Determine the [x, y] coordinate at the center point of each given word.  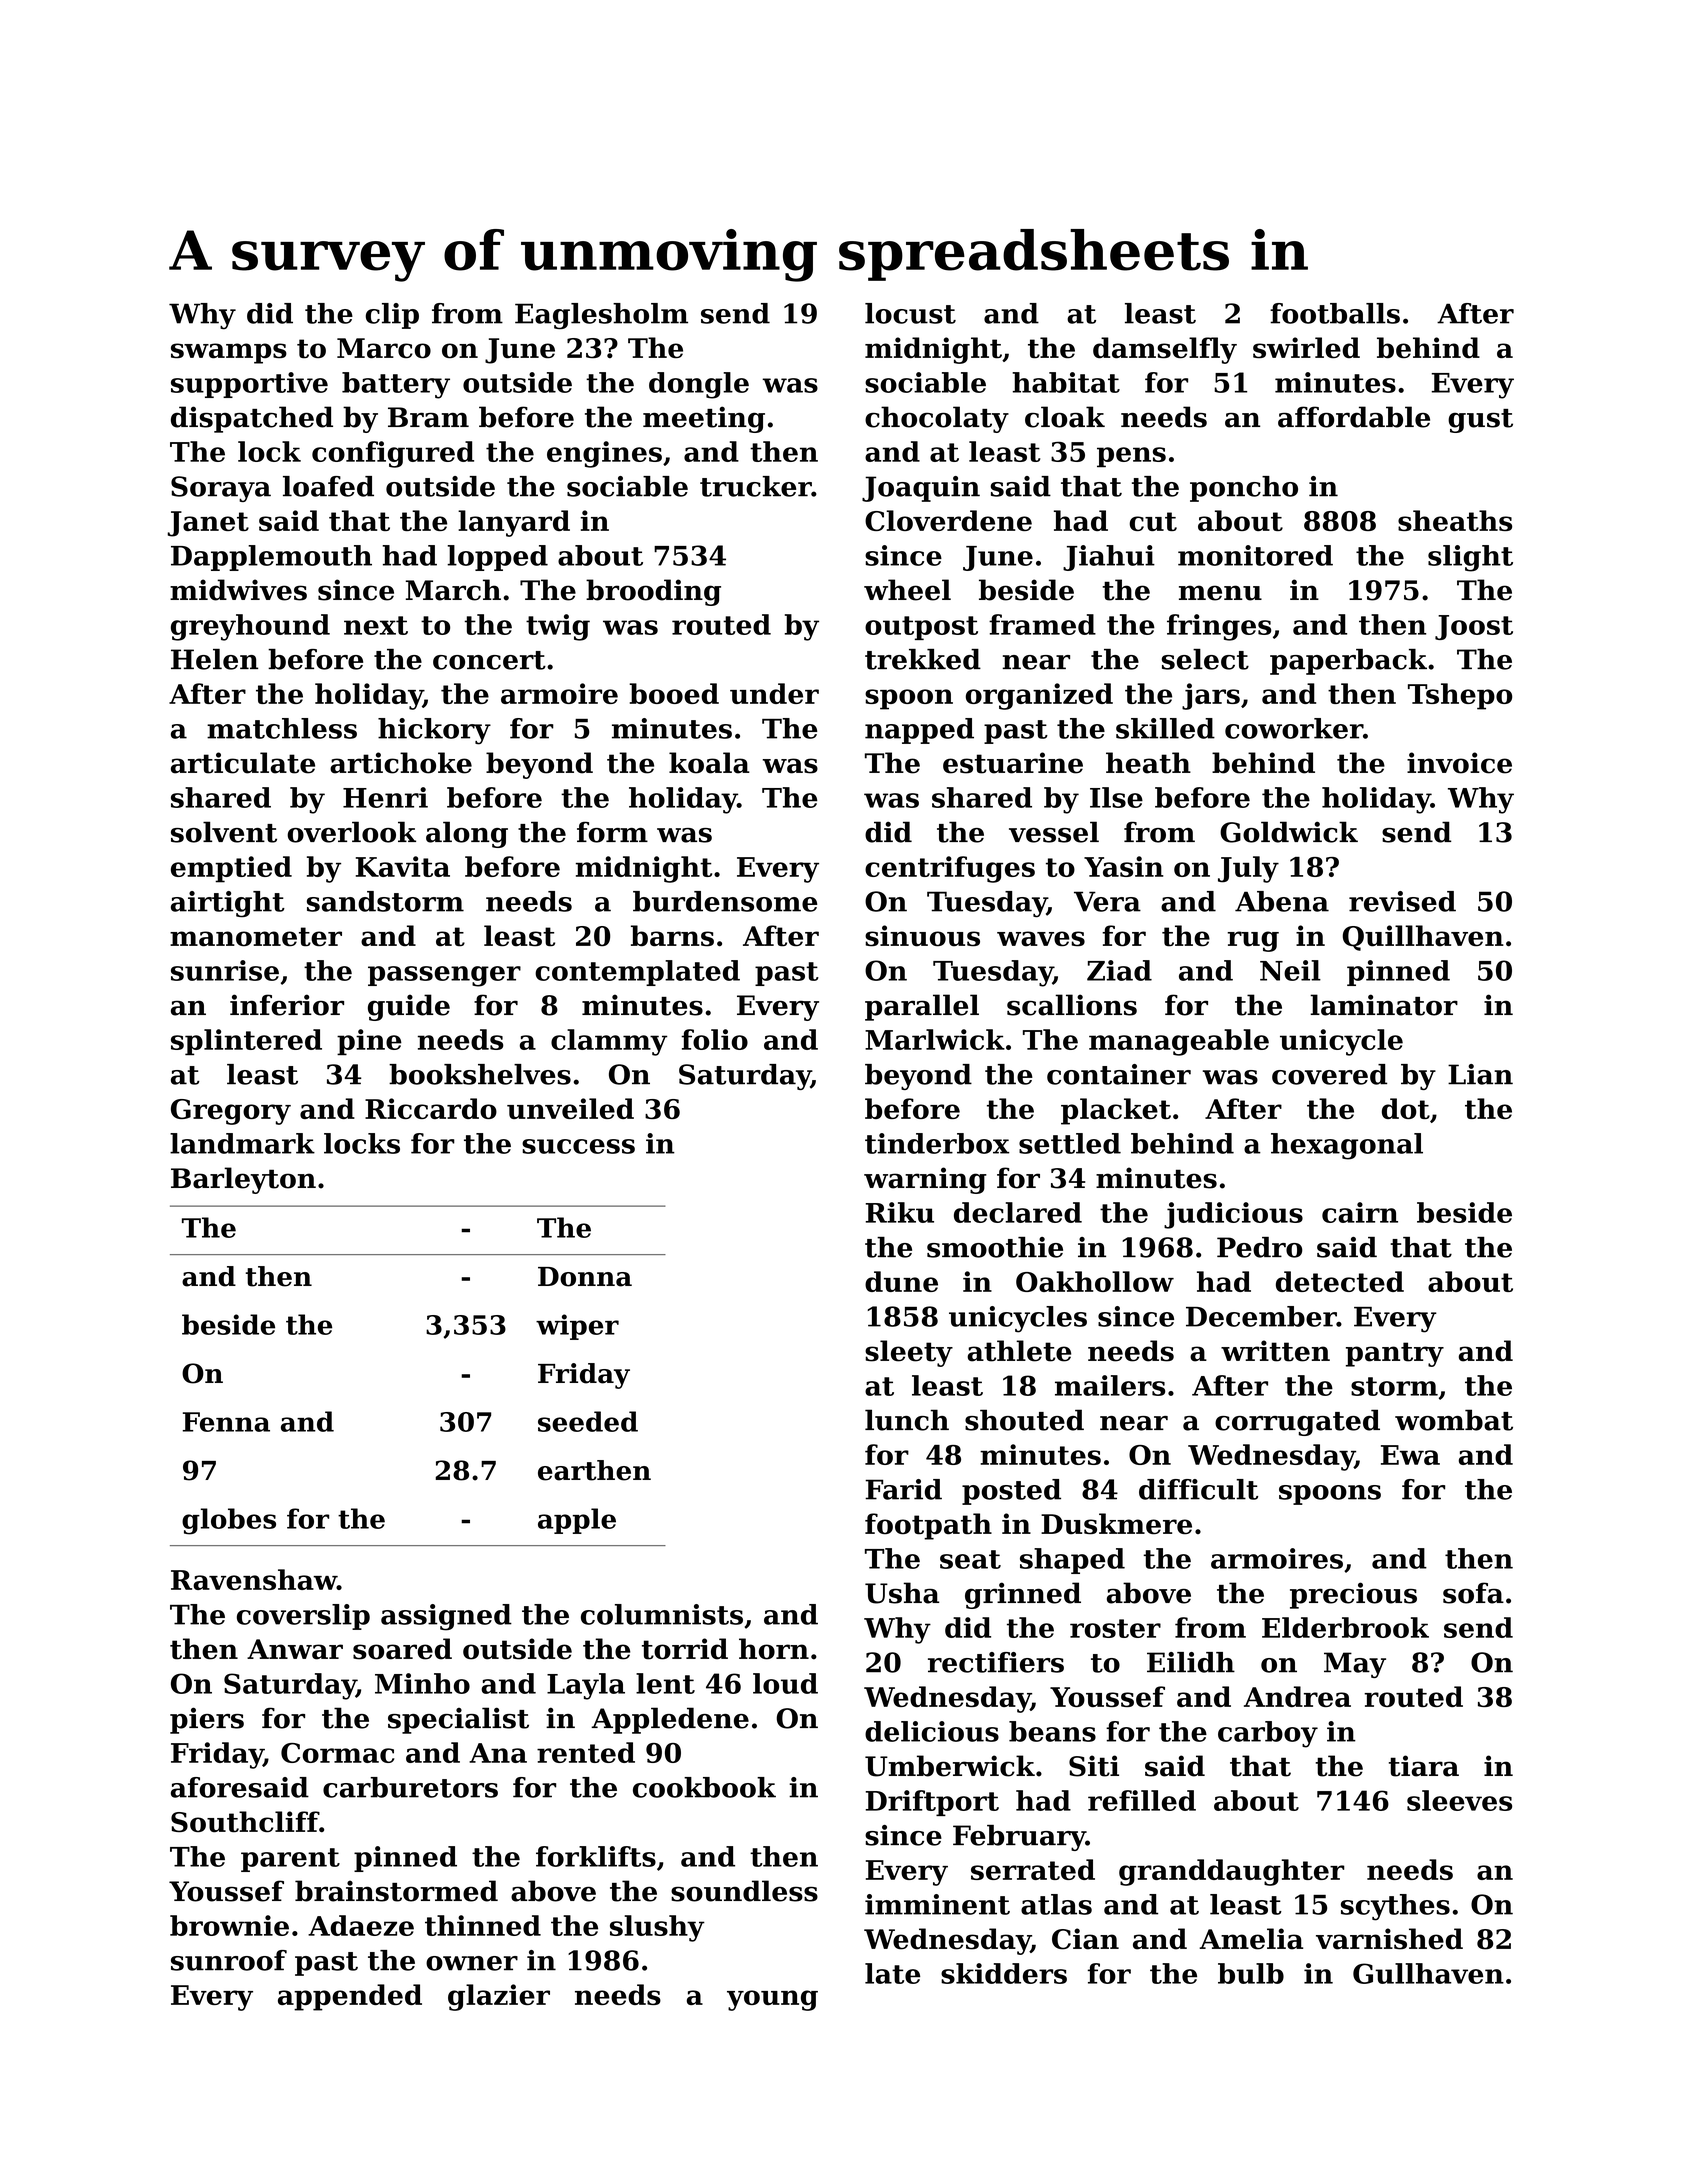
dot [1406, 1108]
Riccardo [431, 1108]
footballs [1335, 313]
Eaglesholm [601, 316]
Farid [903, 1489]
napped [919, 731]
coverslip [303, 1617]
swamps [229, 353]
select [1205, 659]
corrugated [1297, 1422]
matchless [282, 728]
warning [925, 1180]
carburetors [410, 1787]
